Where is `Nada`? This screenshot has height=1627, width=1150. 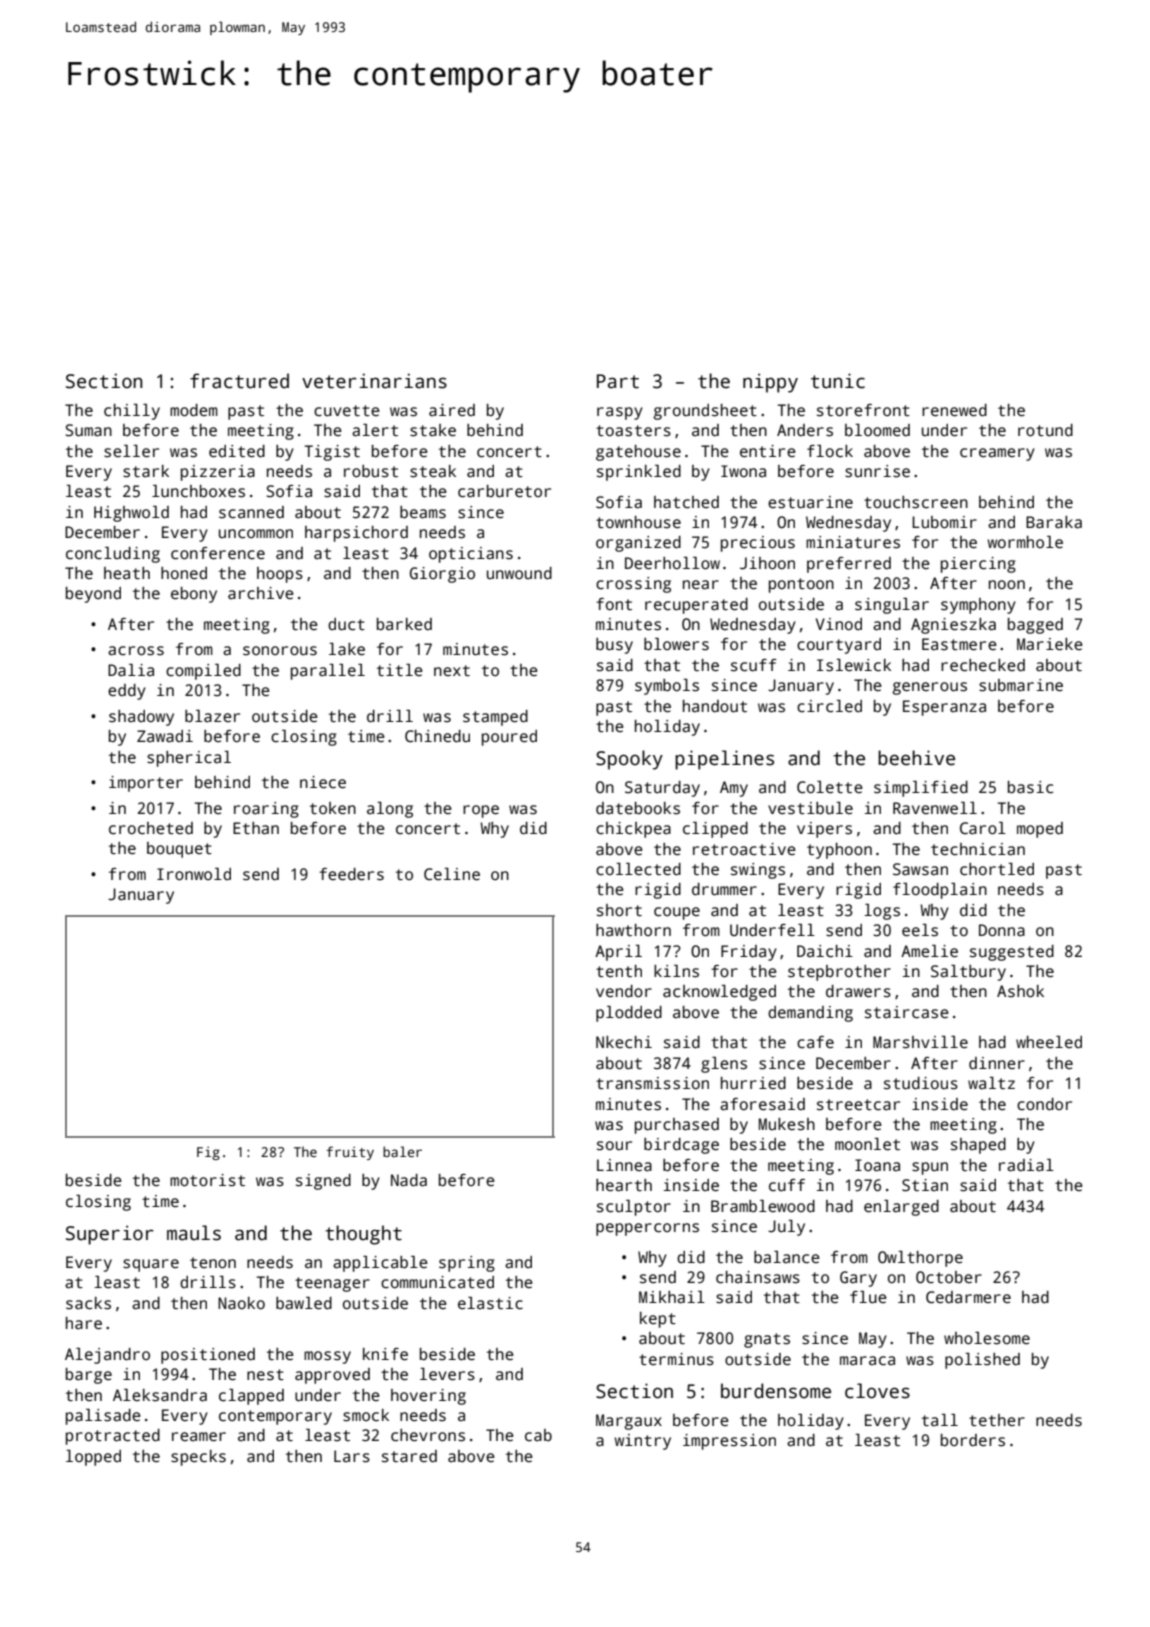 Nada is located at coordinates (409, 1180).
